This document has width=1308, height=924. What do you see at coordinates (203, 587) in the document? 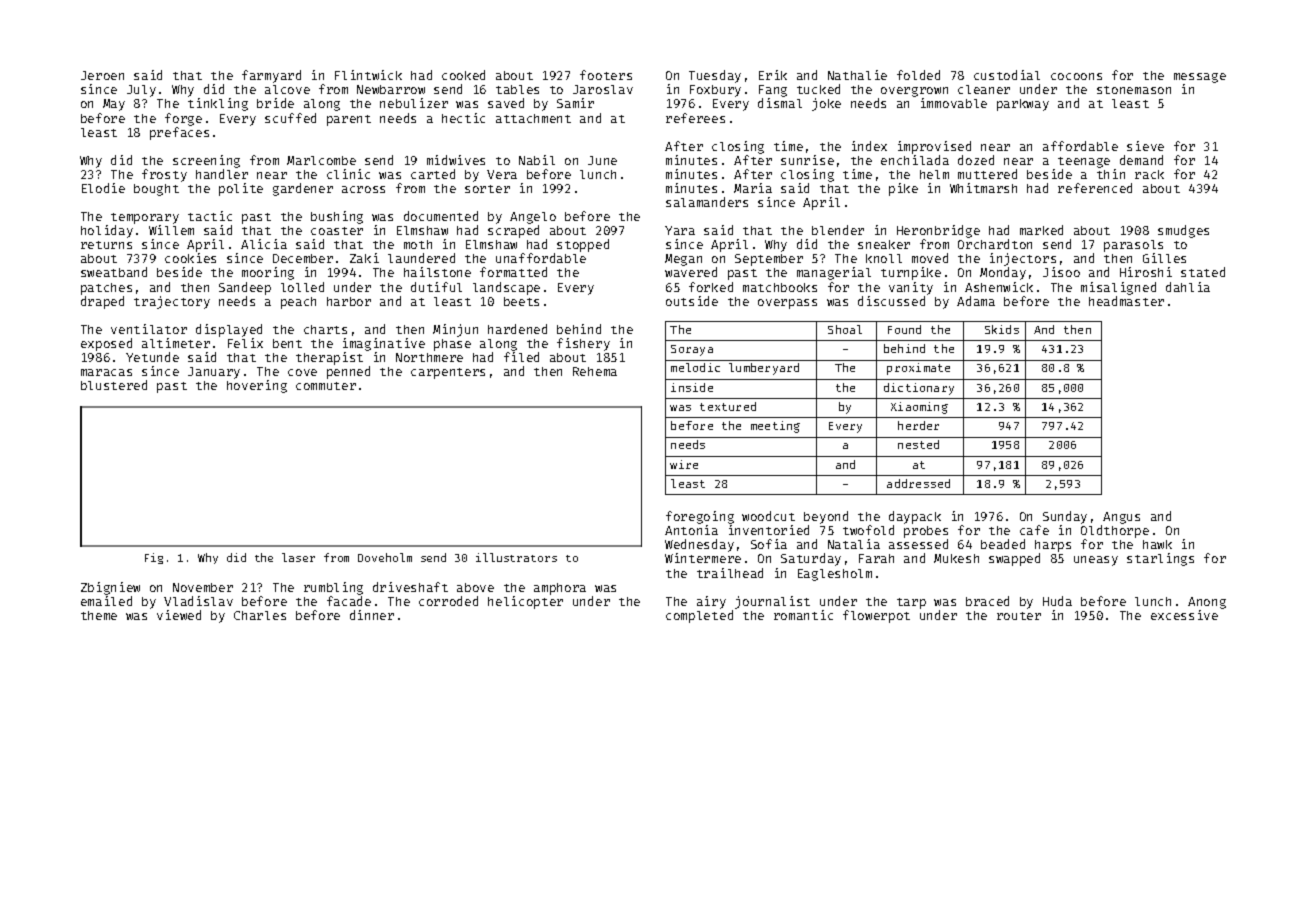
I see `November` at bounding box center [203, 587].
